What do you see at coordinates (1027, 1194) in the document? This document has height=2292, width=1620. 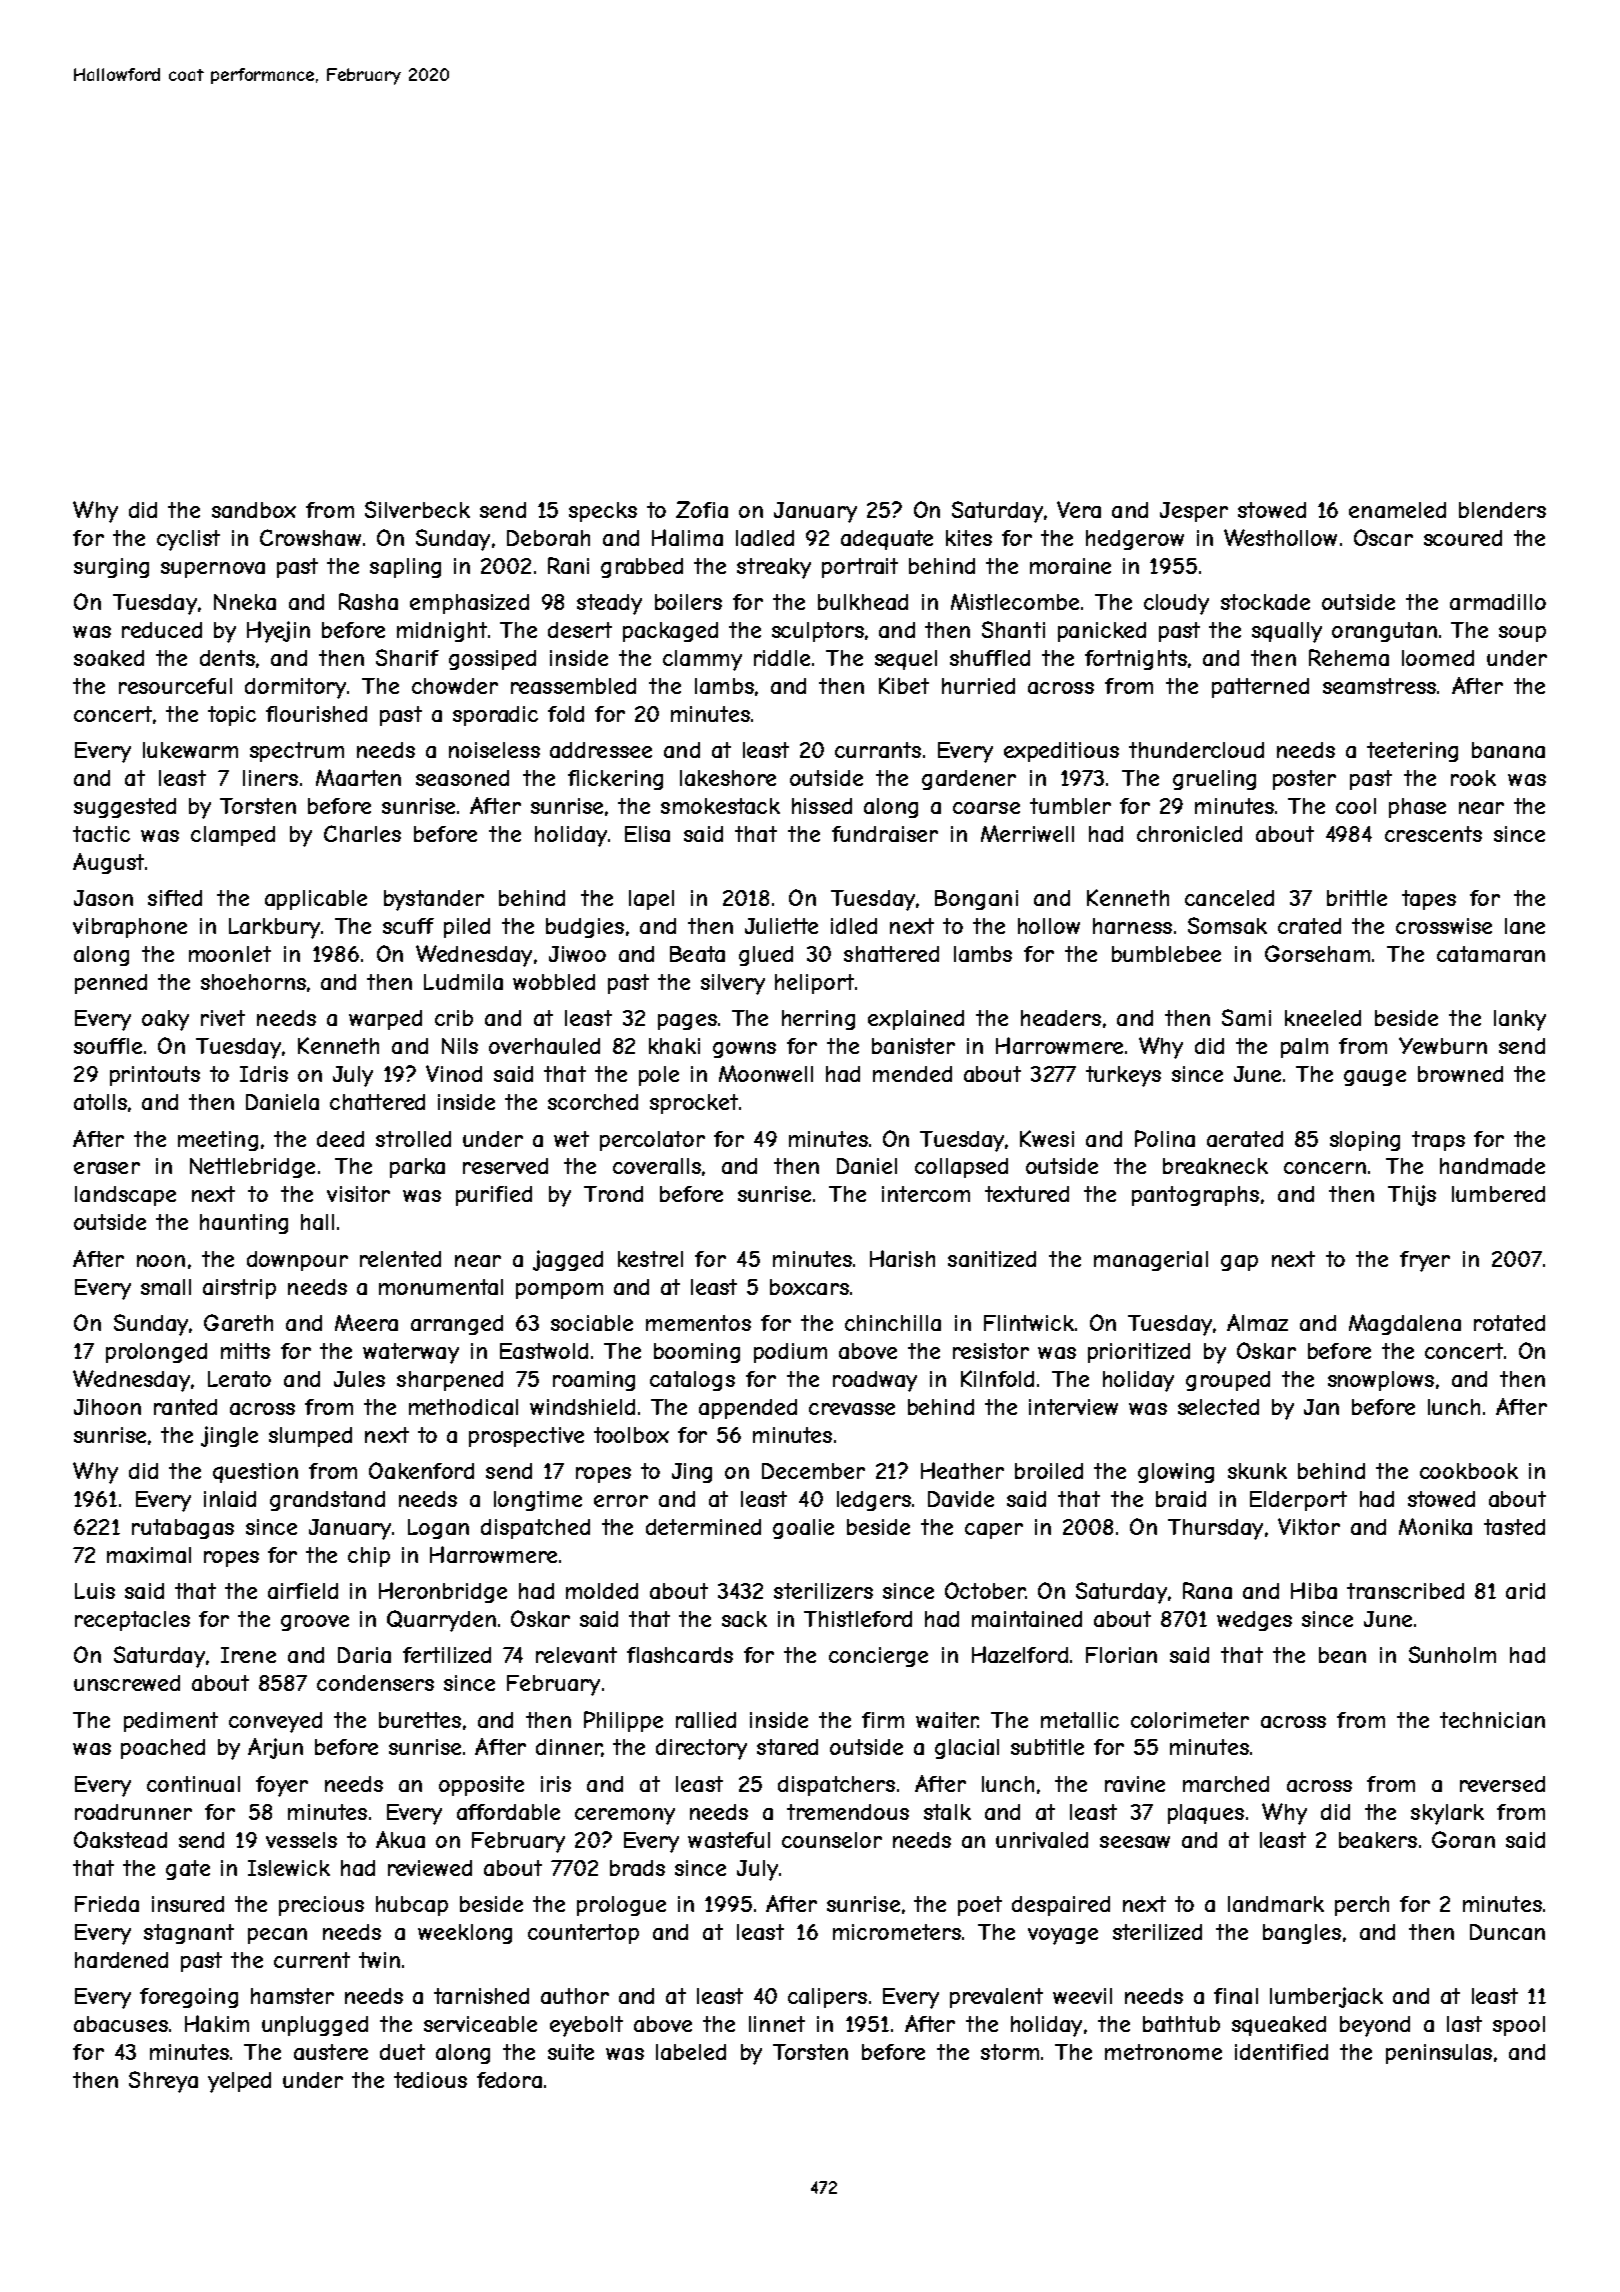 I see `textured` at bounding box center [1027, 1194].
